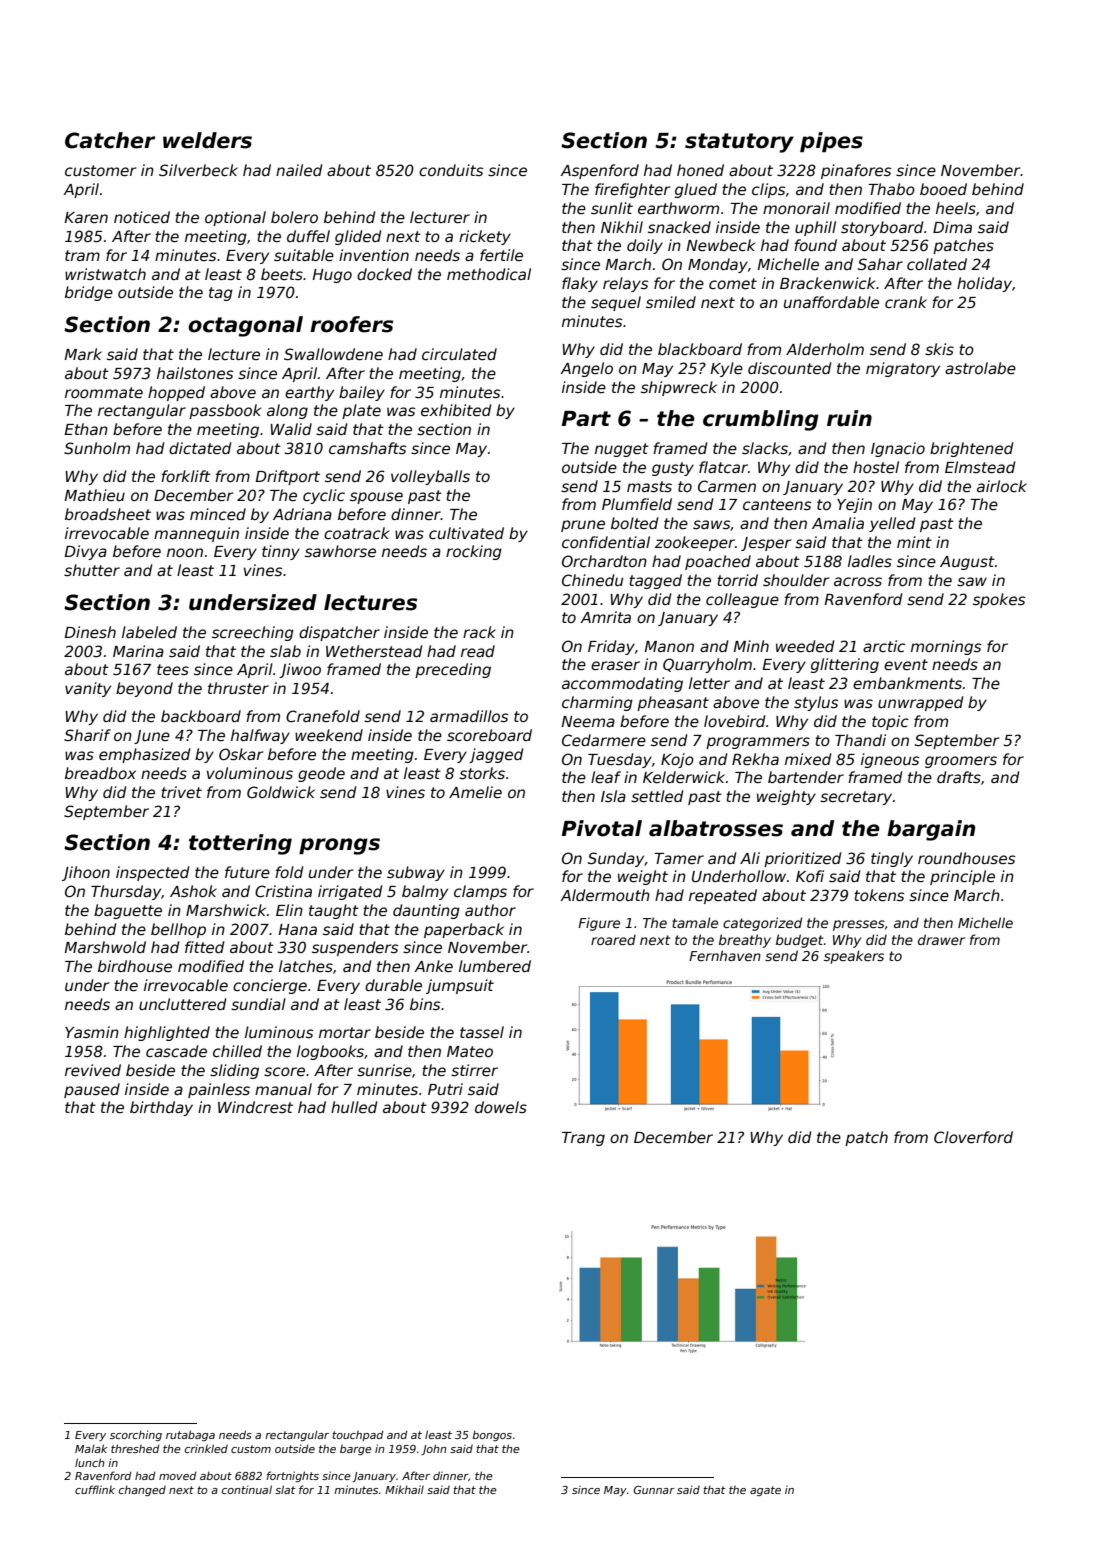 The image size is (1095, 1549). I want to click on Anke, so click(433, 966).
